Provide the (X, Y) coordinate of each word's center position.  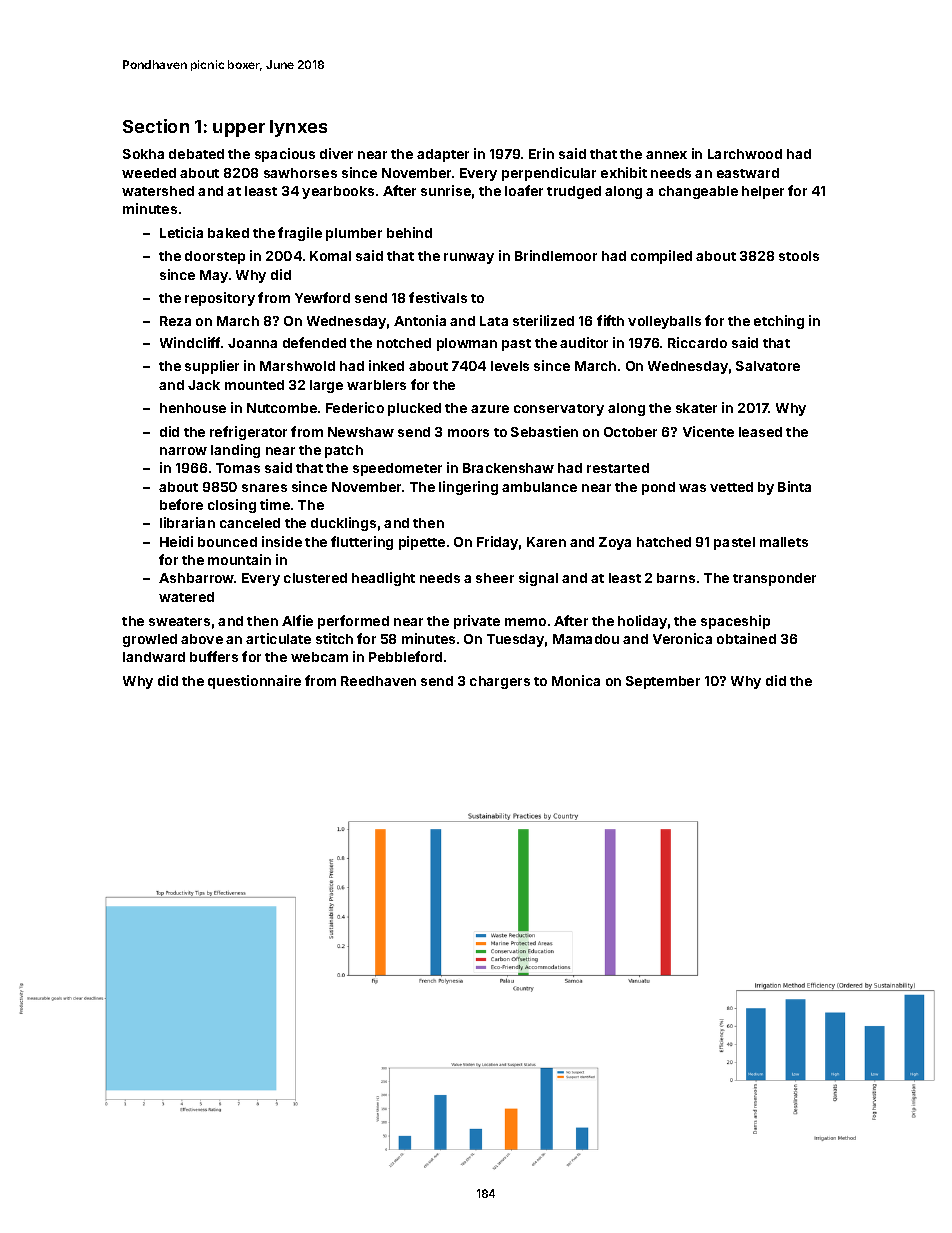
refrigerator (248, 433)
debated (196, 154)
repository (220, 299)
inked (386, 365)
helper (763, 192)
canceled (250, 523)
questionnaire (254, 682)
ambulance (539, 487)
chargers (500, 682)
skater (696, 408)
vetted (731, 487)
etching (779, 322)
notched (404, 343)
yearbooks (338, 192)
